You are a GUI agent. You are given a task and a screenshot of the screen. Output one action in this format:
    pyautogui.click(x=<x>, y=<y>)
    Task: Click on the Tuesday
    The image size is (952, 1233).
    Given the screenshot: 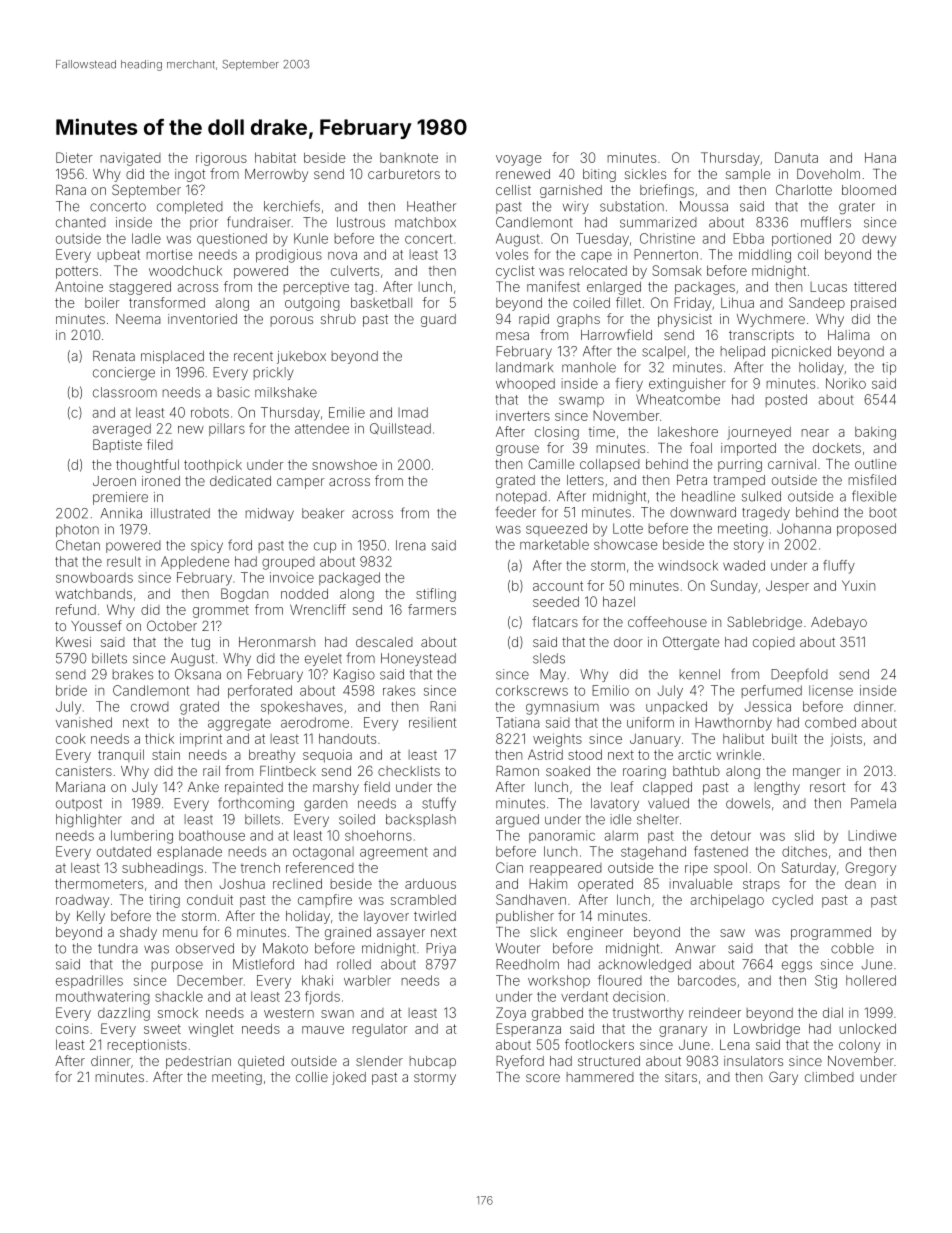 What is the action you would take?
    pyautogui.click(x=602, y=240)
